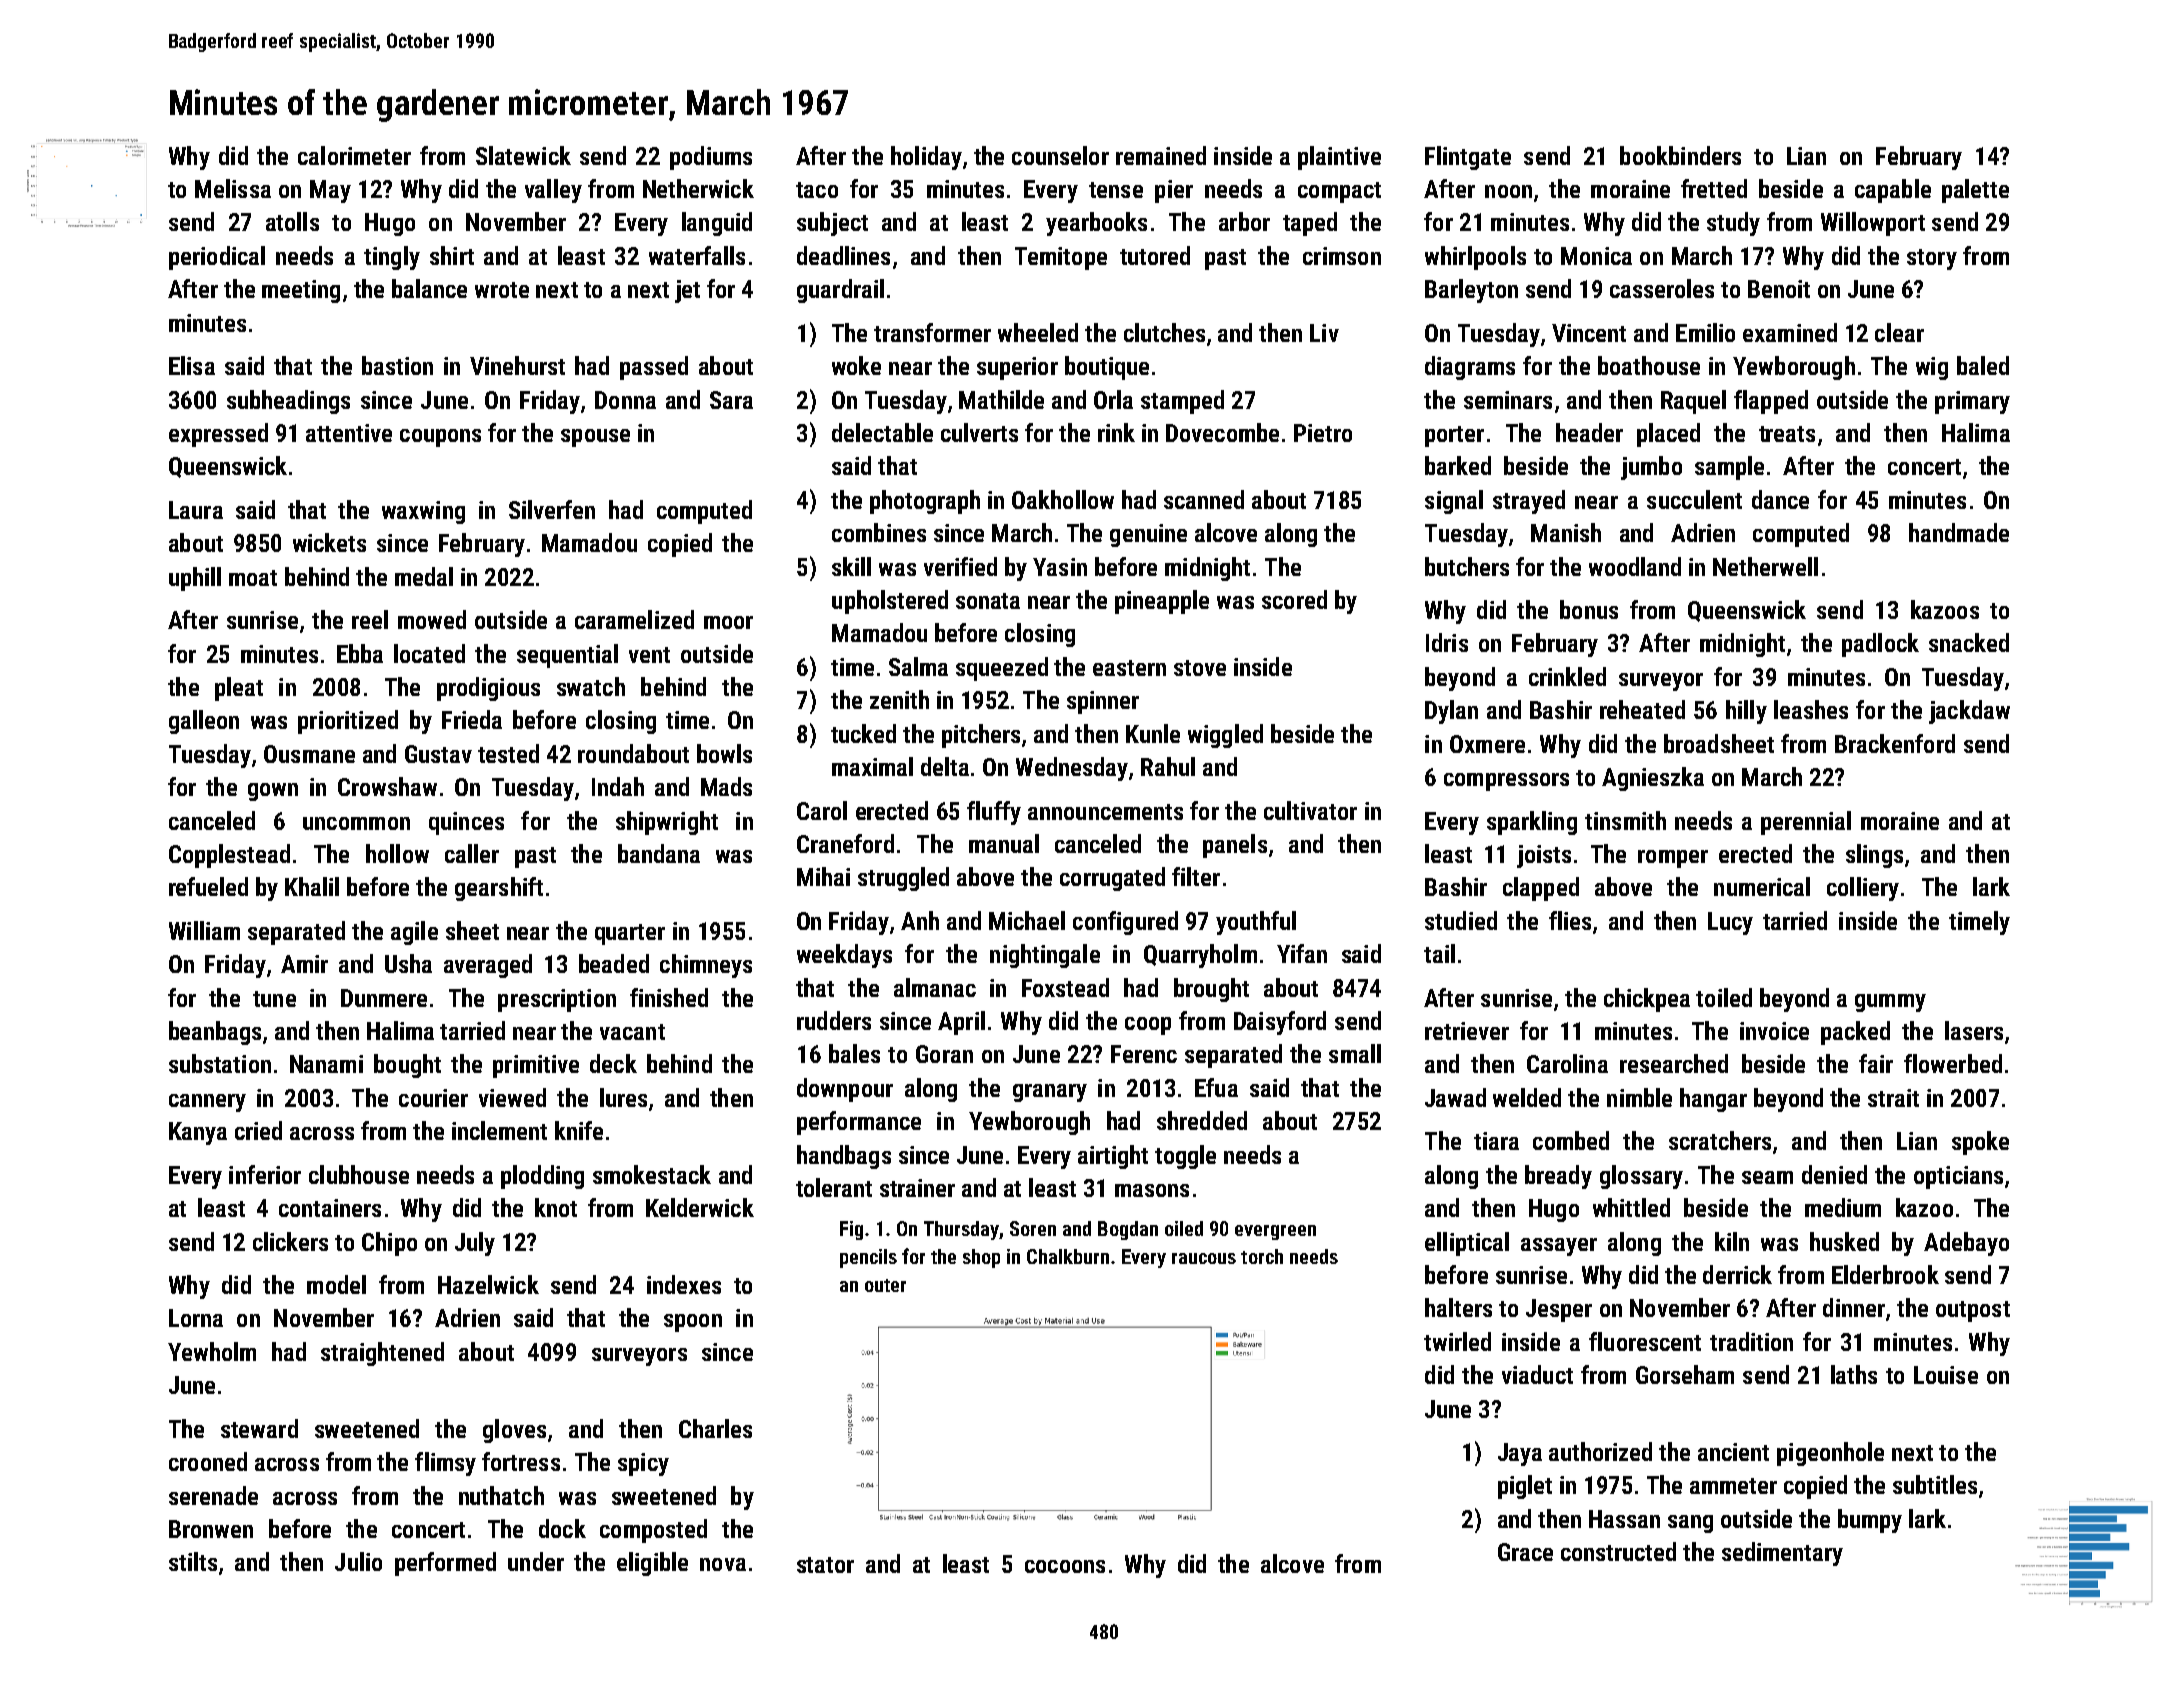 This screenshot has height=1683, width=2178. What do you see at coordinates (1537, 1374) in the screenshot?
I see `viaduct` at bounding box center [1537, 1374].
